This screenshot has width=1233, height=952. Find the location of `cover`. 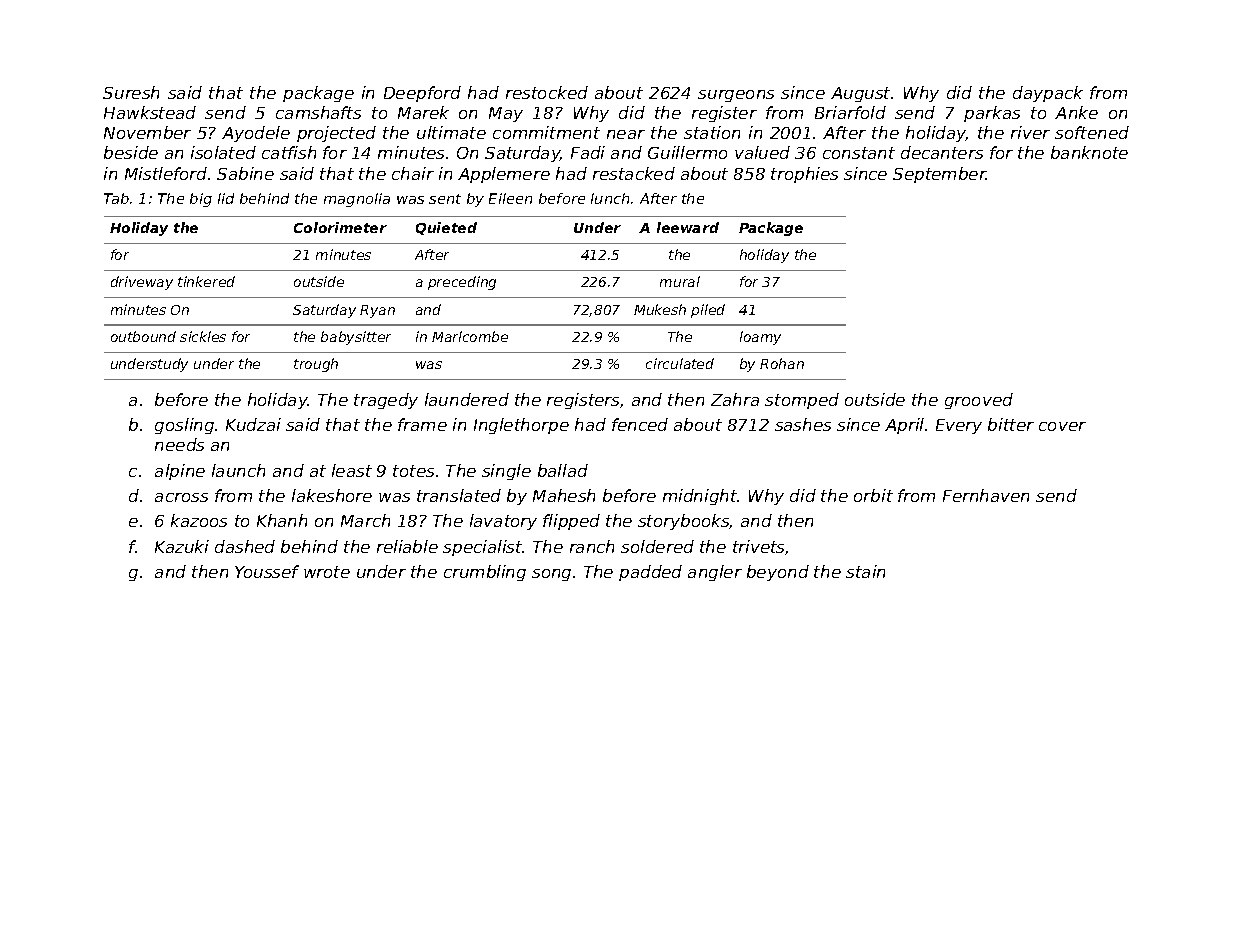

cover is located at coordinates (1062, 426).
